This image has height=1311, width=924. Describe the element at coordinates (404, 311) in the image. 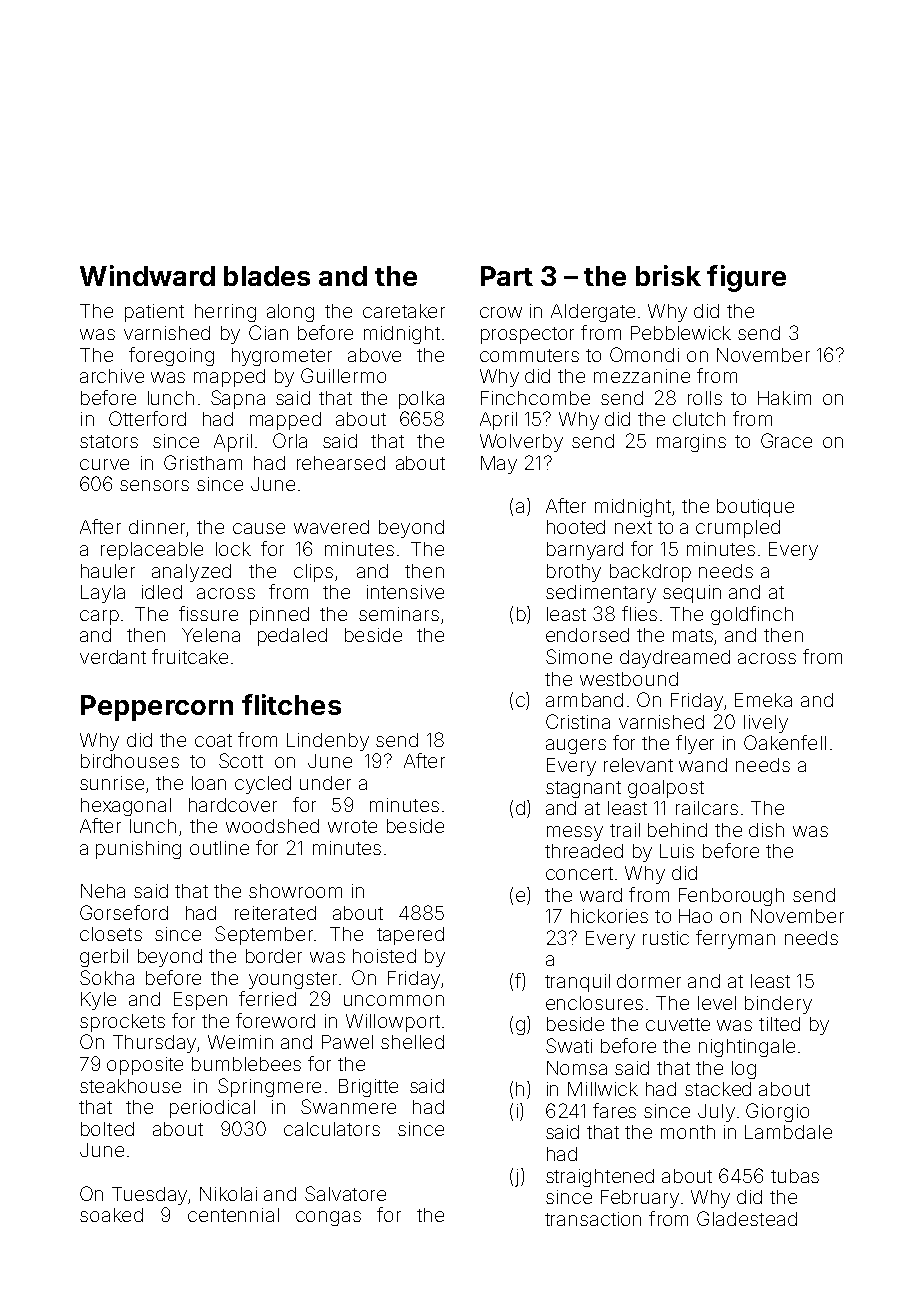

I see `caretaker` at that location.
